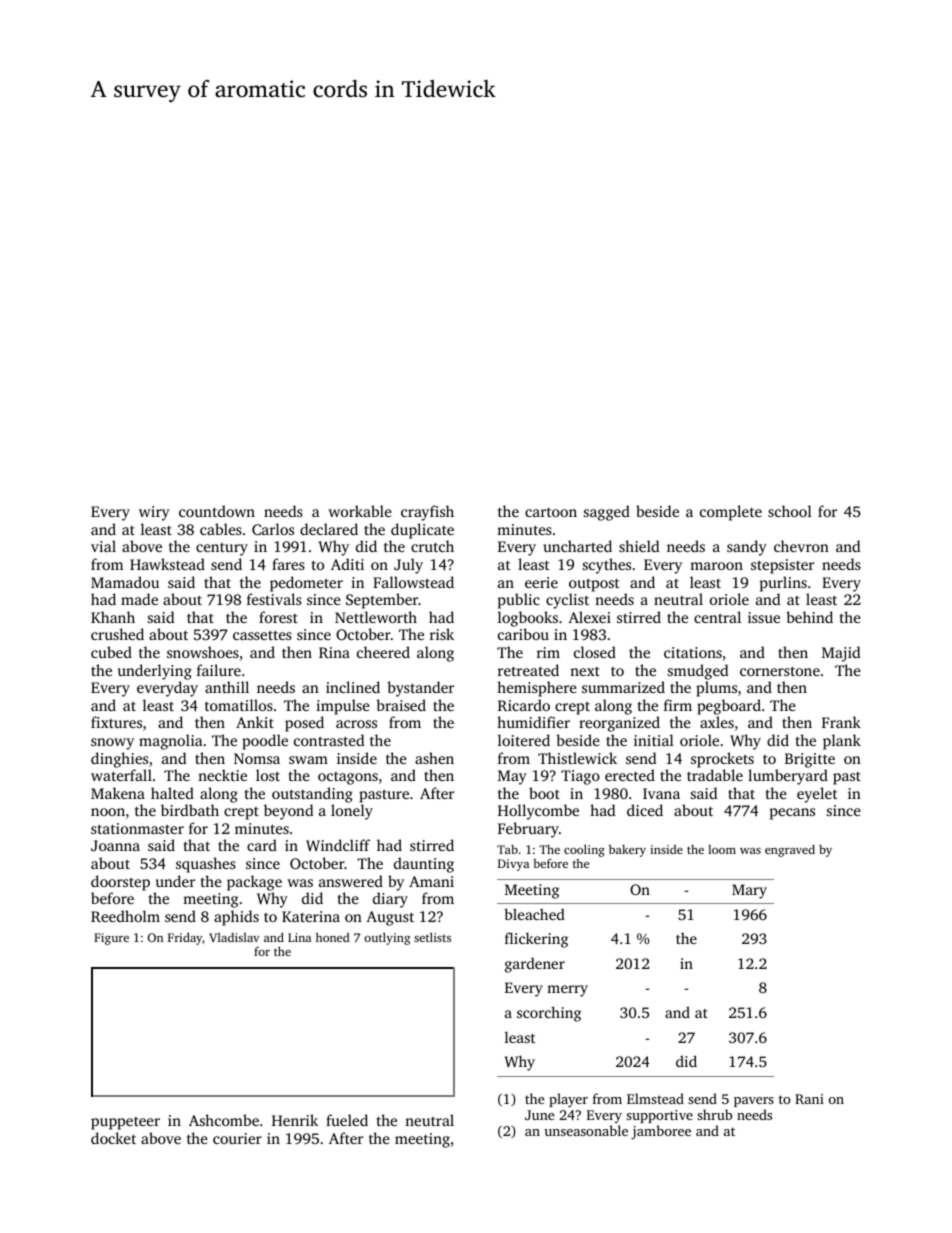  Describe the element at coordinates (237, 1138) in the image. I see `courier` at that location.
